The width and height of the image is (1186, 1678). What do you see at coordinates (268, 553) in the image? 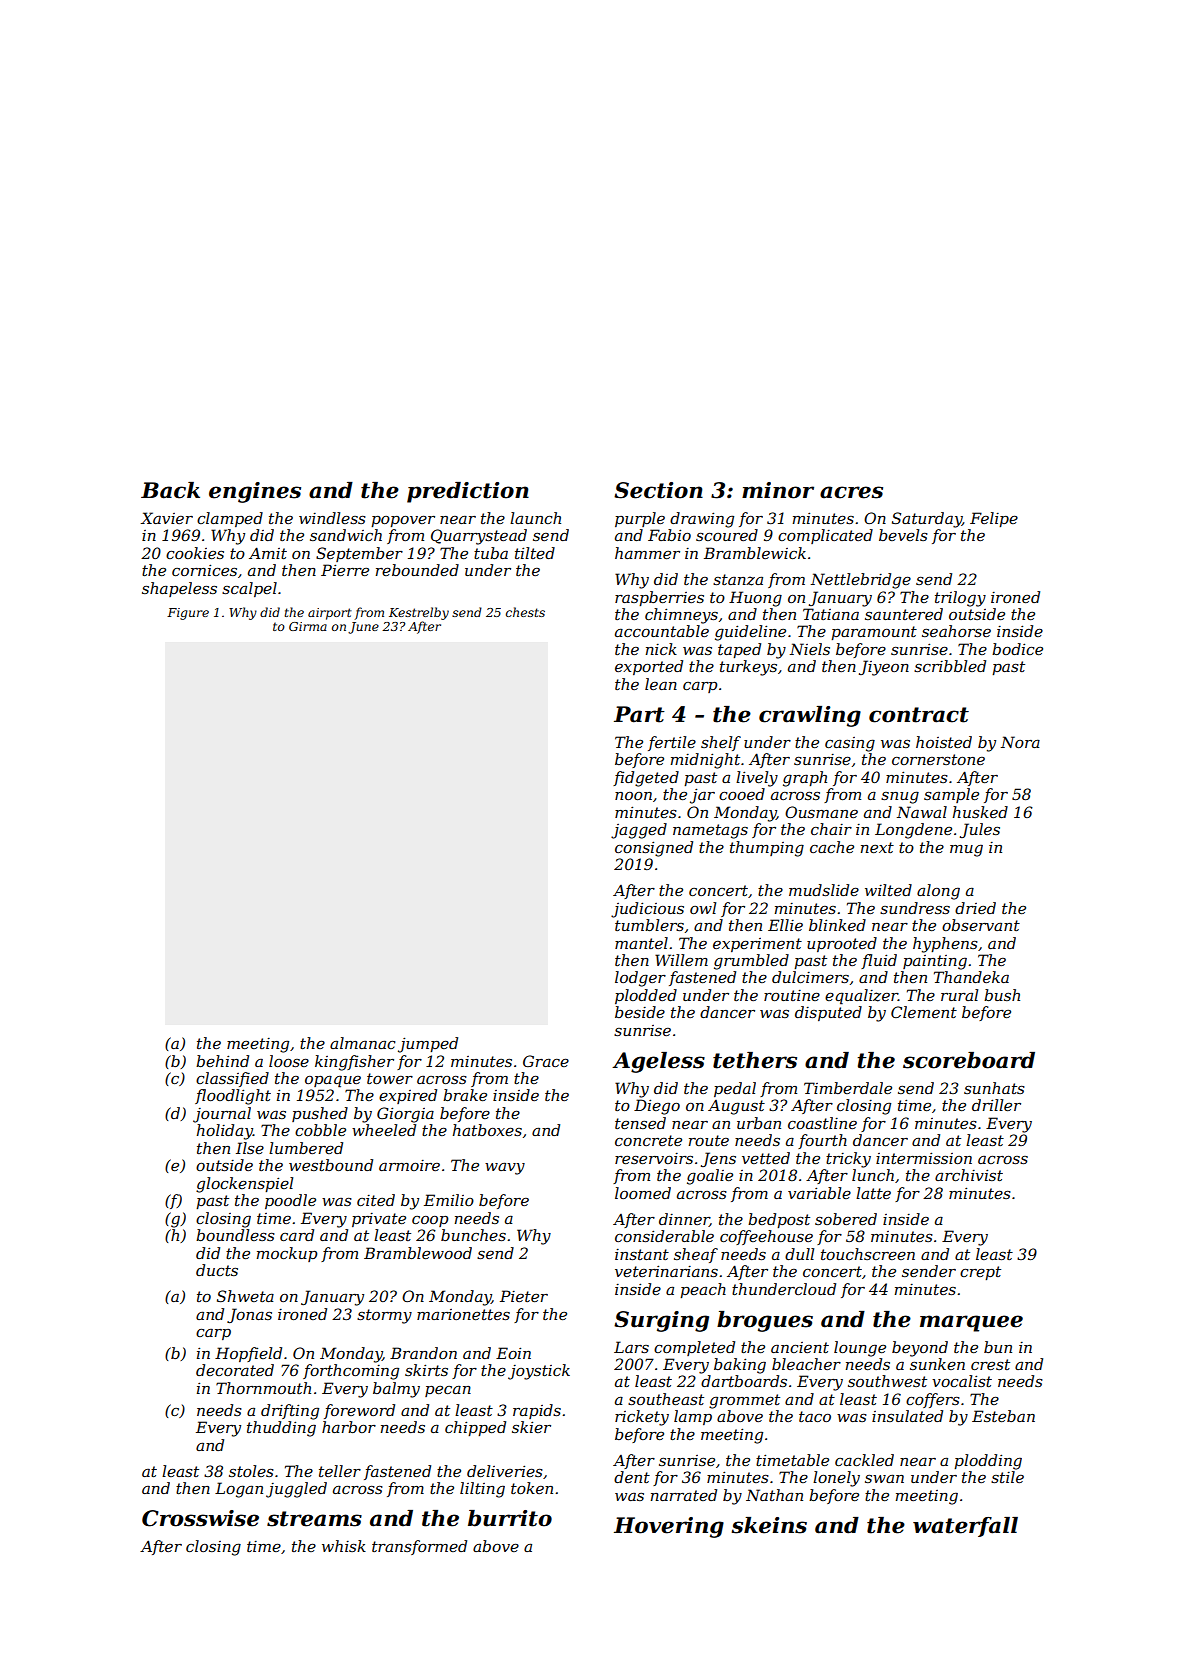
I see `Amit` at bounding box center [268, 553].
